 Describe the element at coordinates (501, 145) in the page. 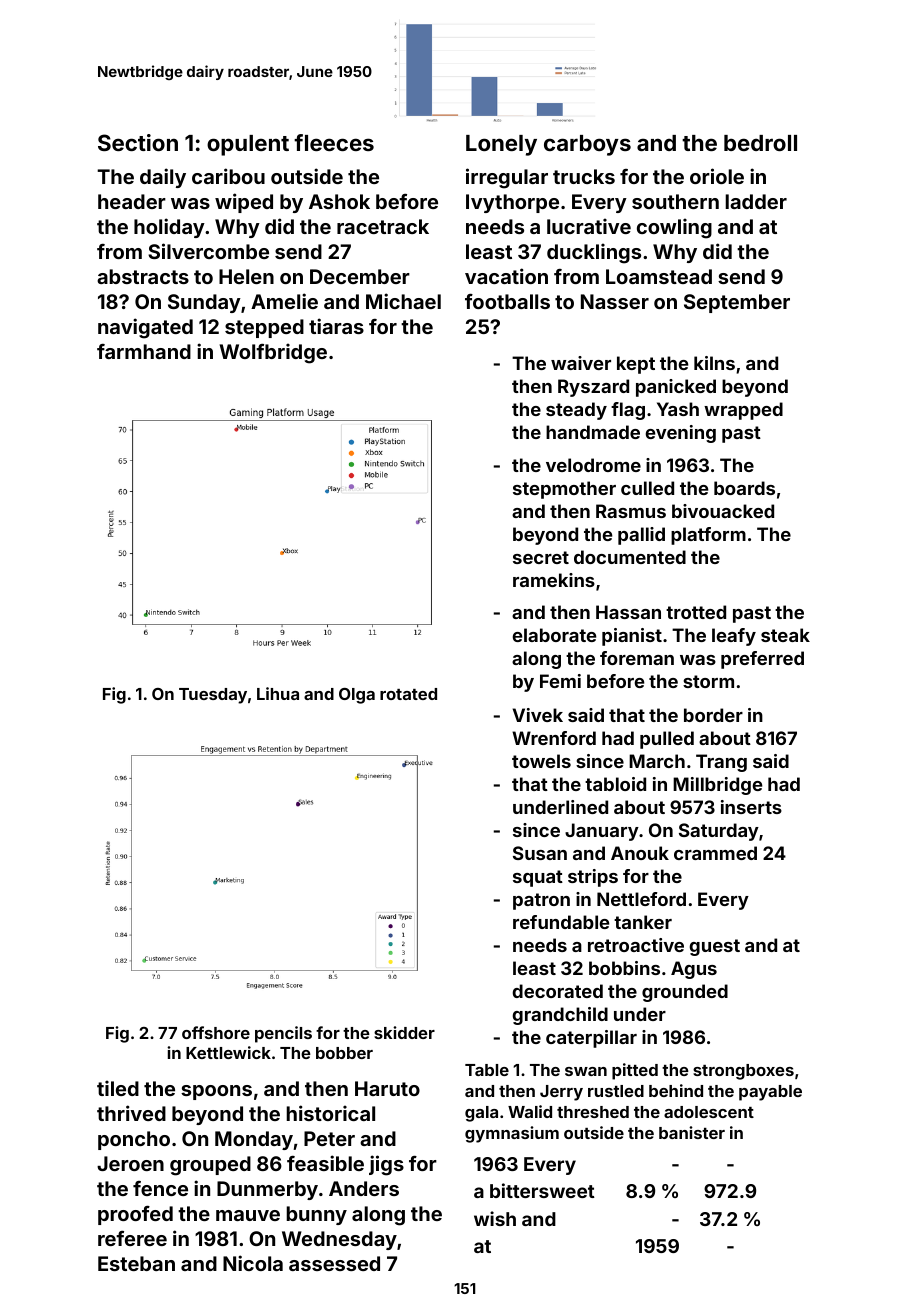

I see `Lonely` at that location.
